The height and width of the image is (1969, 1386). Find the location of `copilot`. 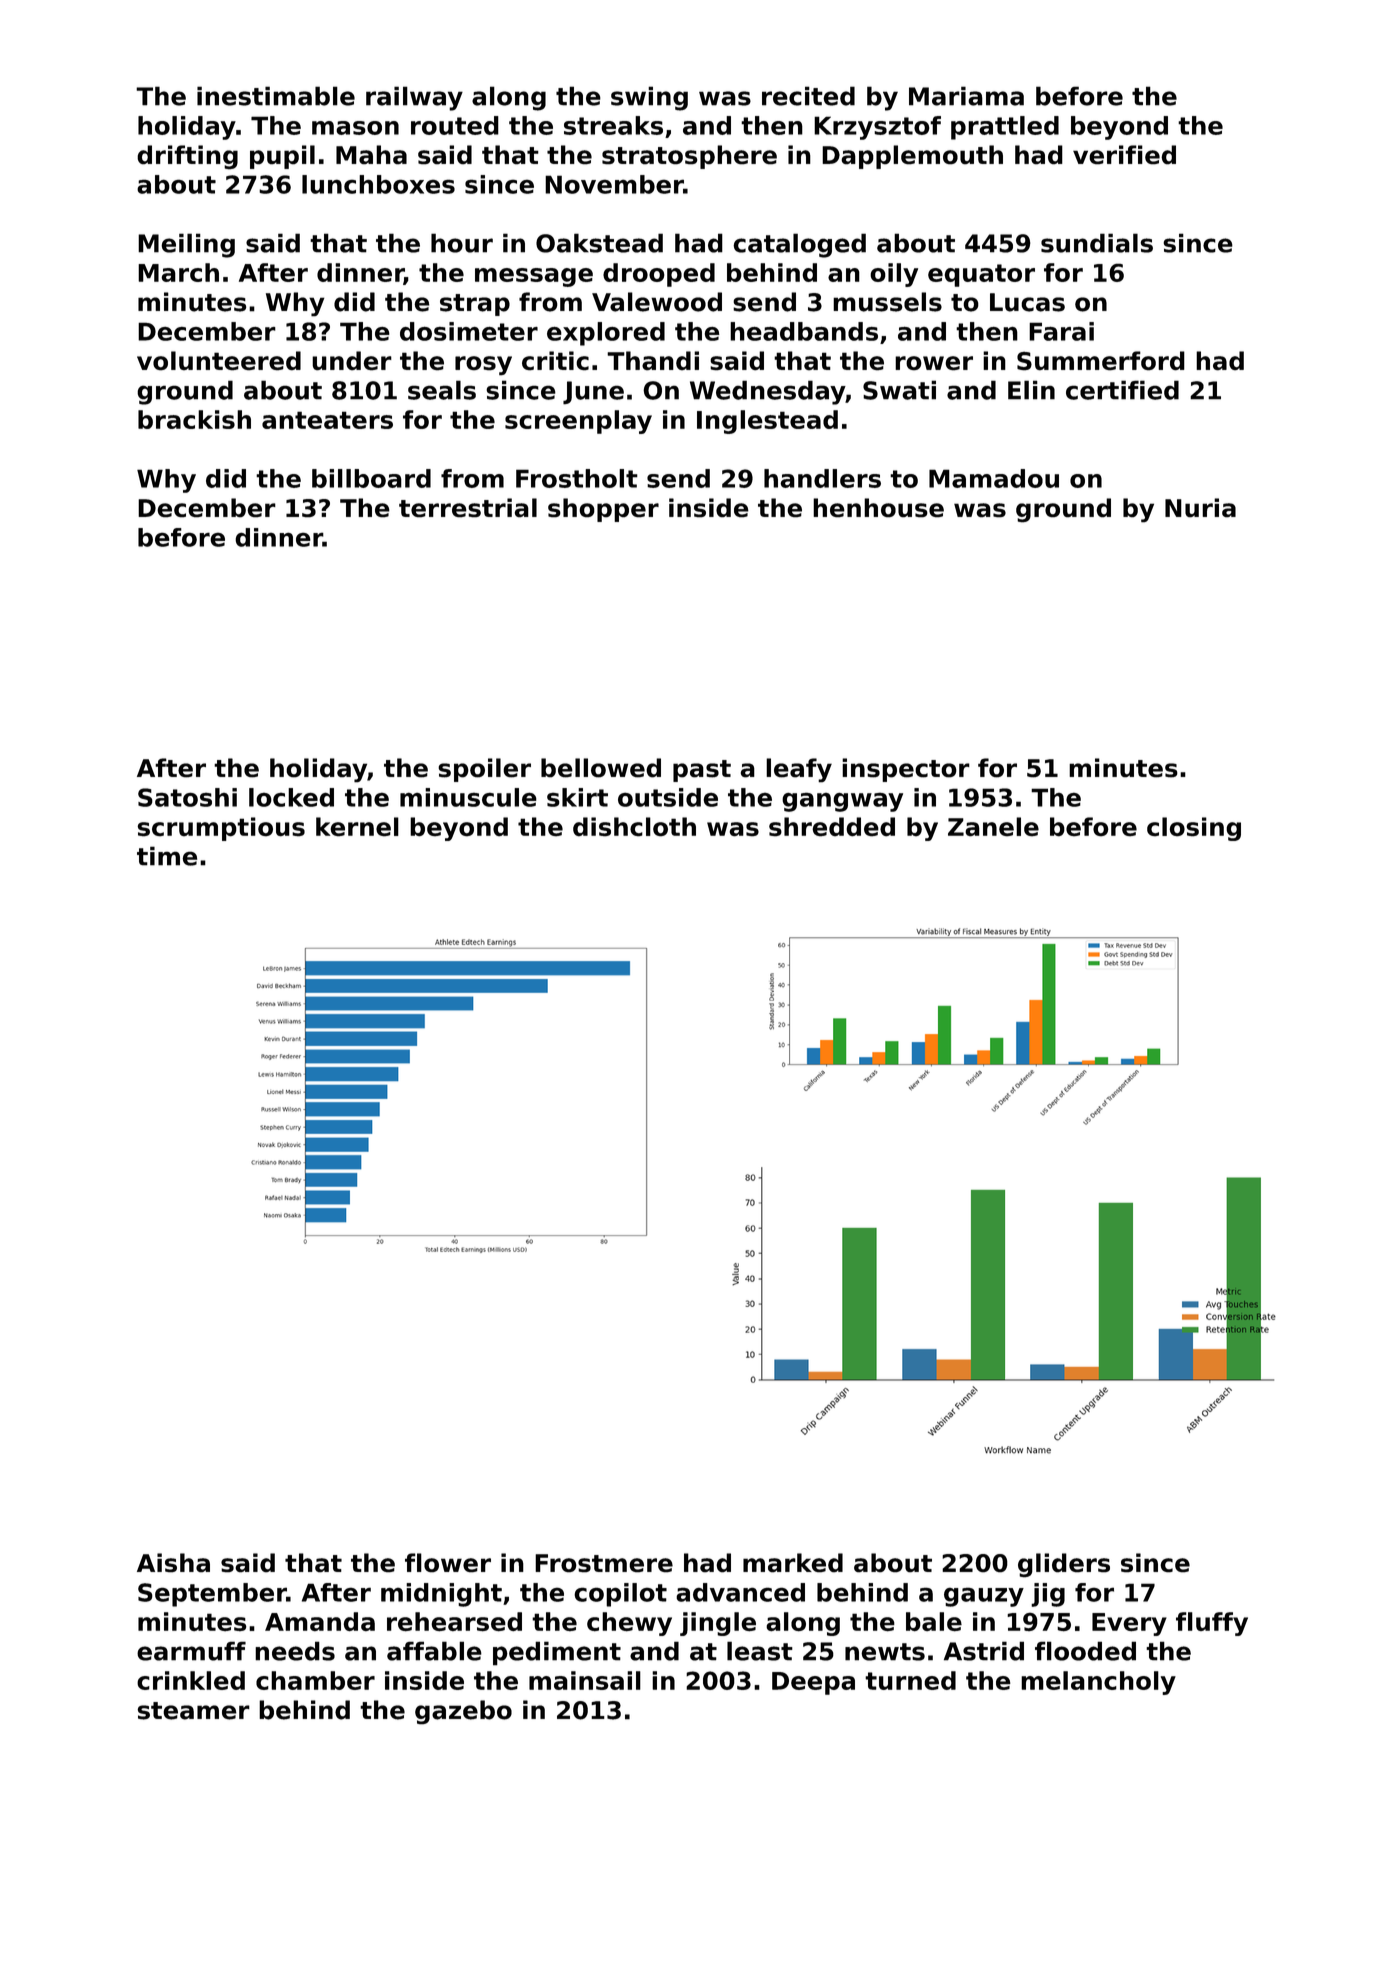

copilot is located at coordinates (620, 1595).
